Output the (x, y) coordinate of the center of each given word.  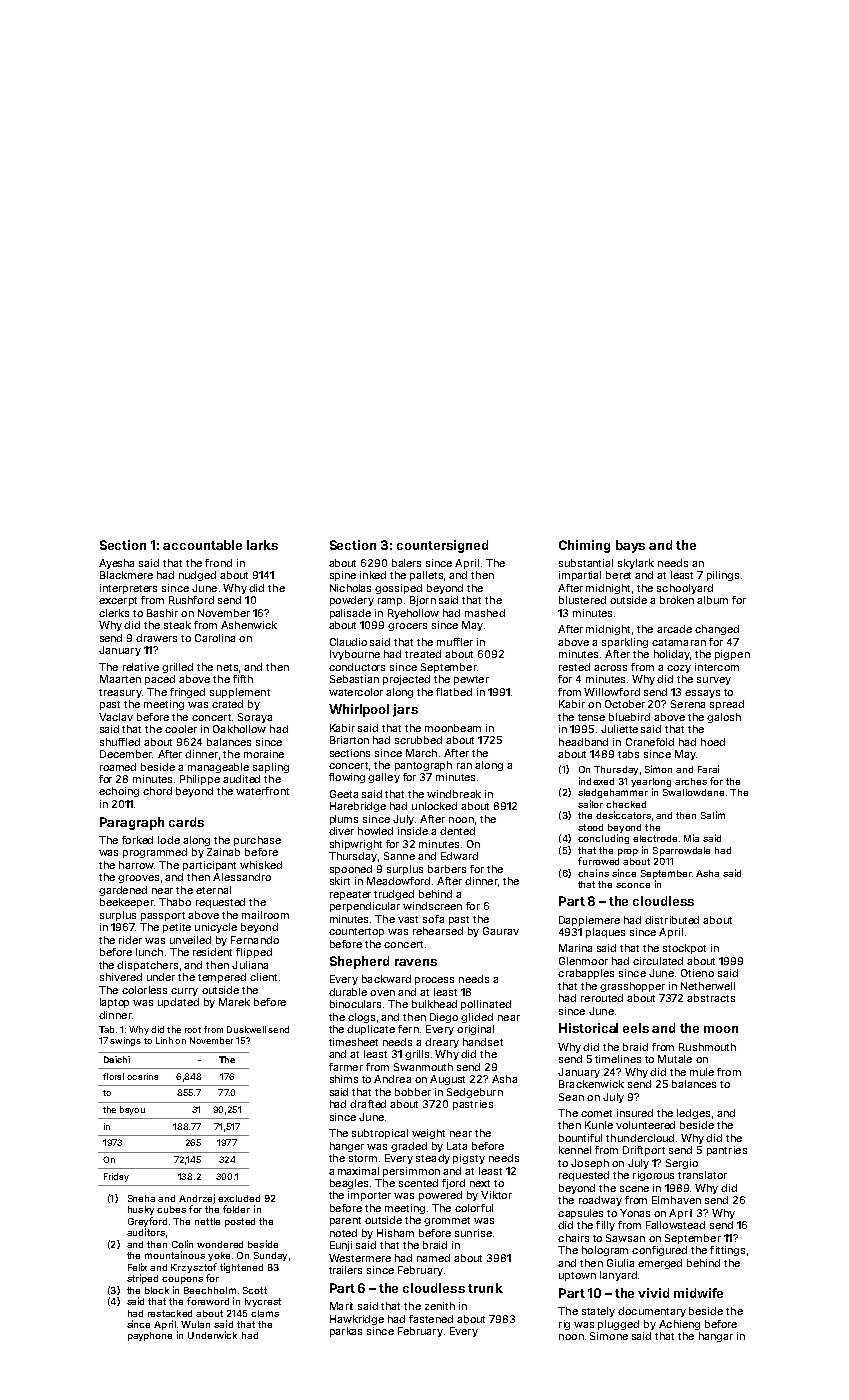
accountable (202, 545)
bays (630, 546)
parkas (346, 1332)
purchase (257, 841)
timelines (618, 1059)
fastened (431, 1319)
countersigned (442, 546)
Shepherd (359, 962)
